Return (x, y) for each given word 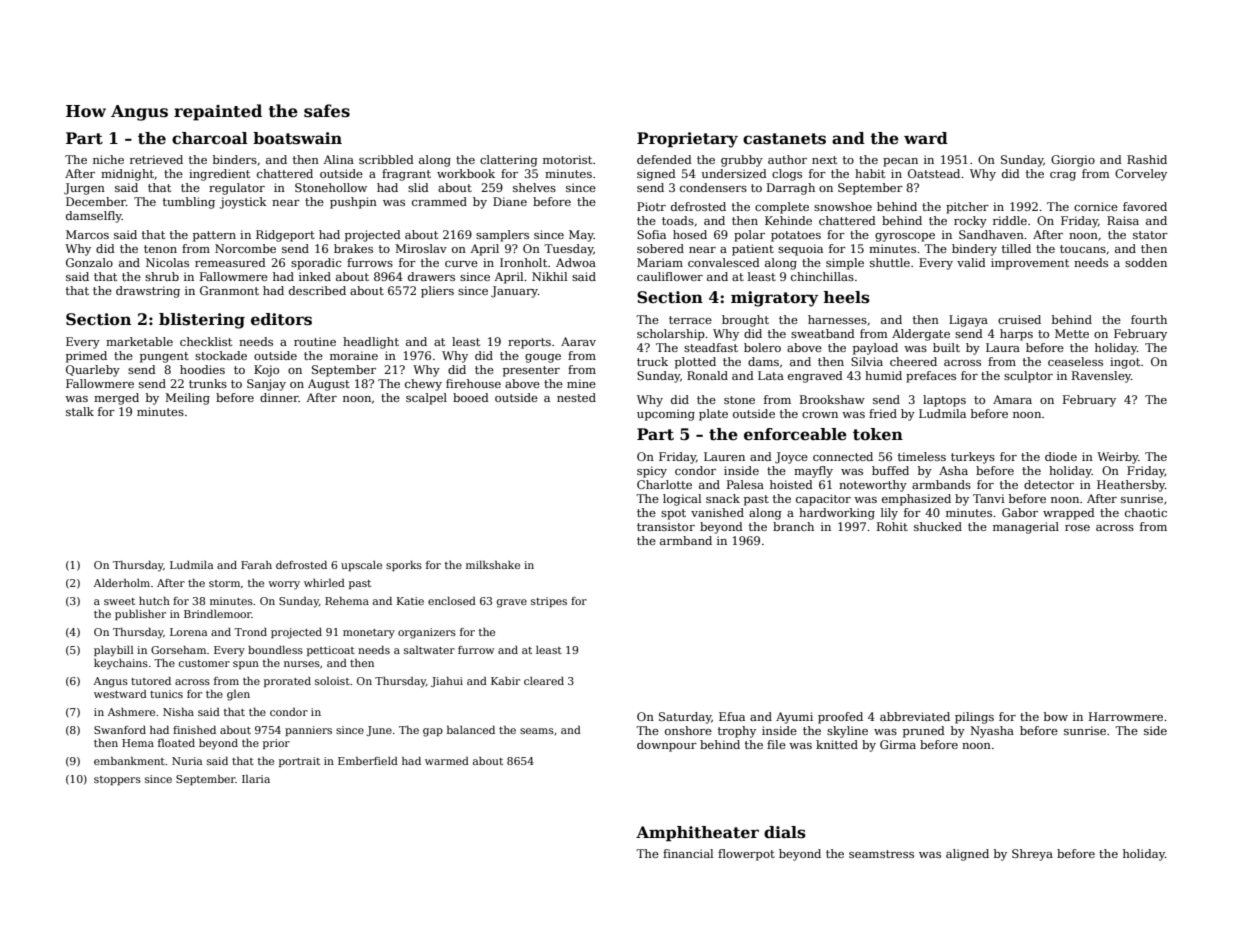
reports (529, 343)
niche (108, 159)
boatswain (297, 138)
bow (1056, 716)
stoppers (117, 780)
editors (281, 319)
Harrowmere (1126, 716)
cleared (544, 681)
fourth (1149, 319)
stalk (80, 411)
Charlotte (664, 484)
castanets (784, 139)
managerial (1026, 528)
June (379, 731)
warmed (447, 761)
